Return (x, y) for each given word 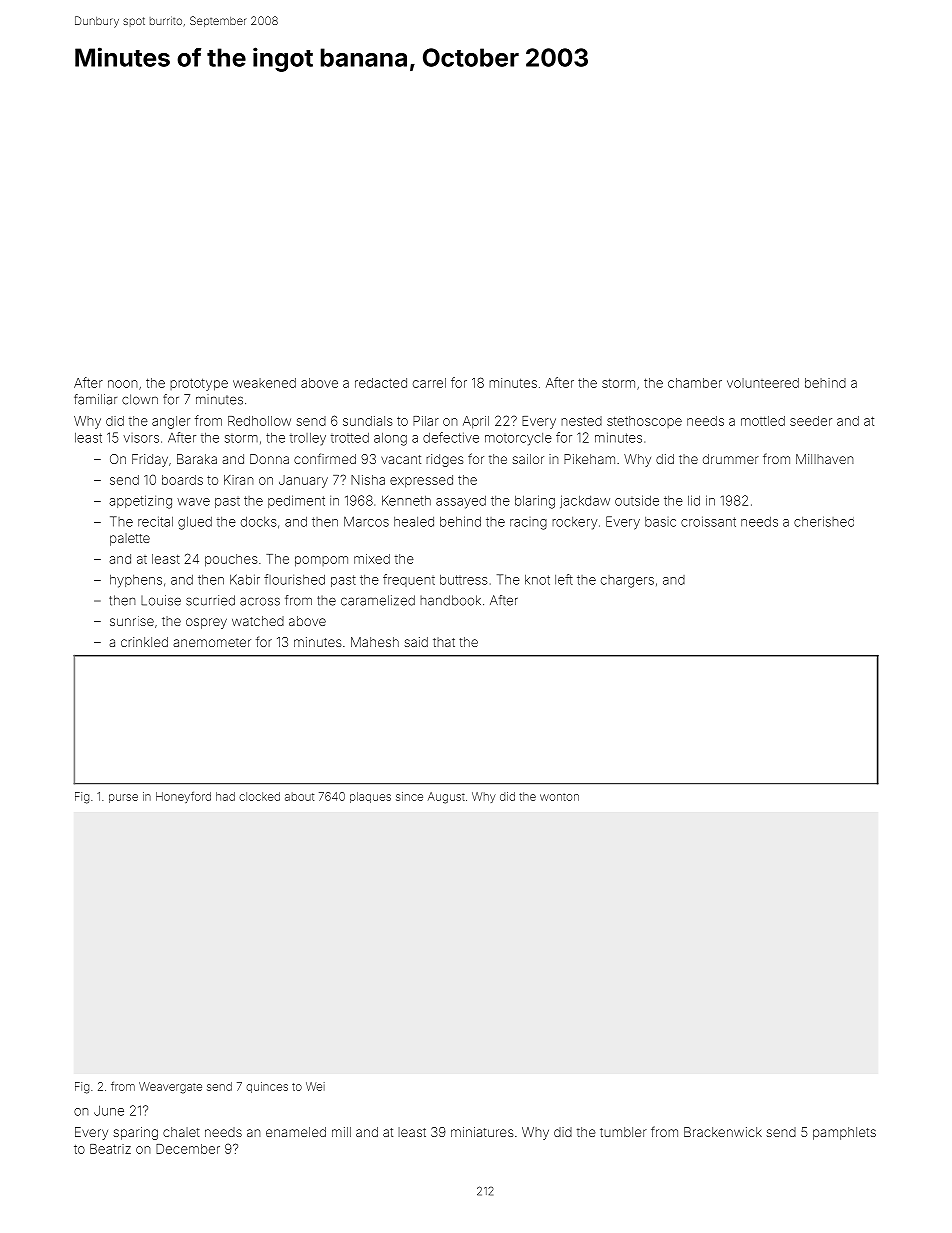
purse (123, 798)
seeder (811, 421)
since (409, 796)
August (446, 798)
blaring (535, 502)
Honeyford (183, 797)
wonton (559, 797)
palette (130, 539)
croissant (708, 521)
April (476, 422)
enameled (296, 1132)
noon (123, 384)
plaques (370, 797)
